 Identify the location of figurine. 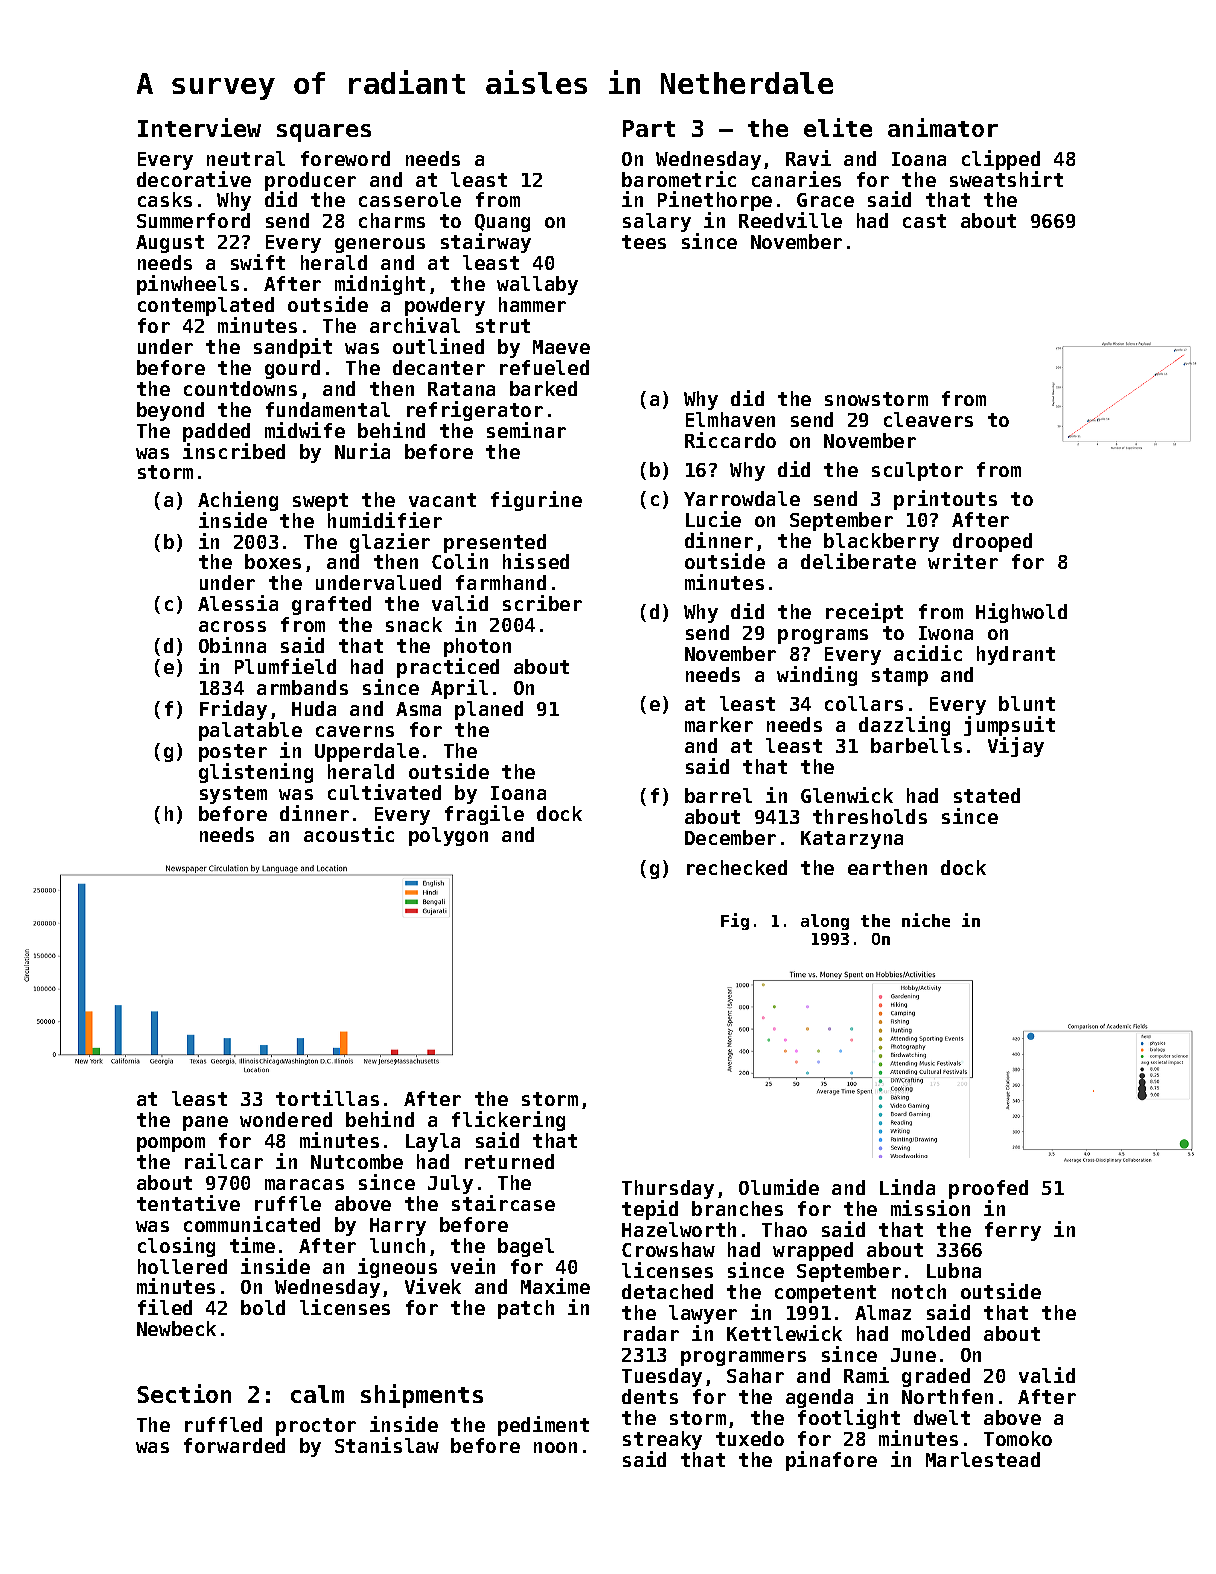
(536, 501).
